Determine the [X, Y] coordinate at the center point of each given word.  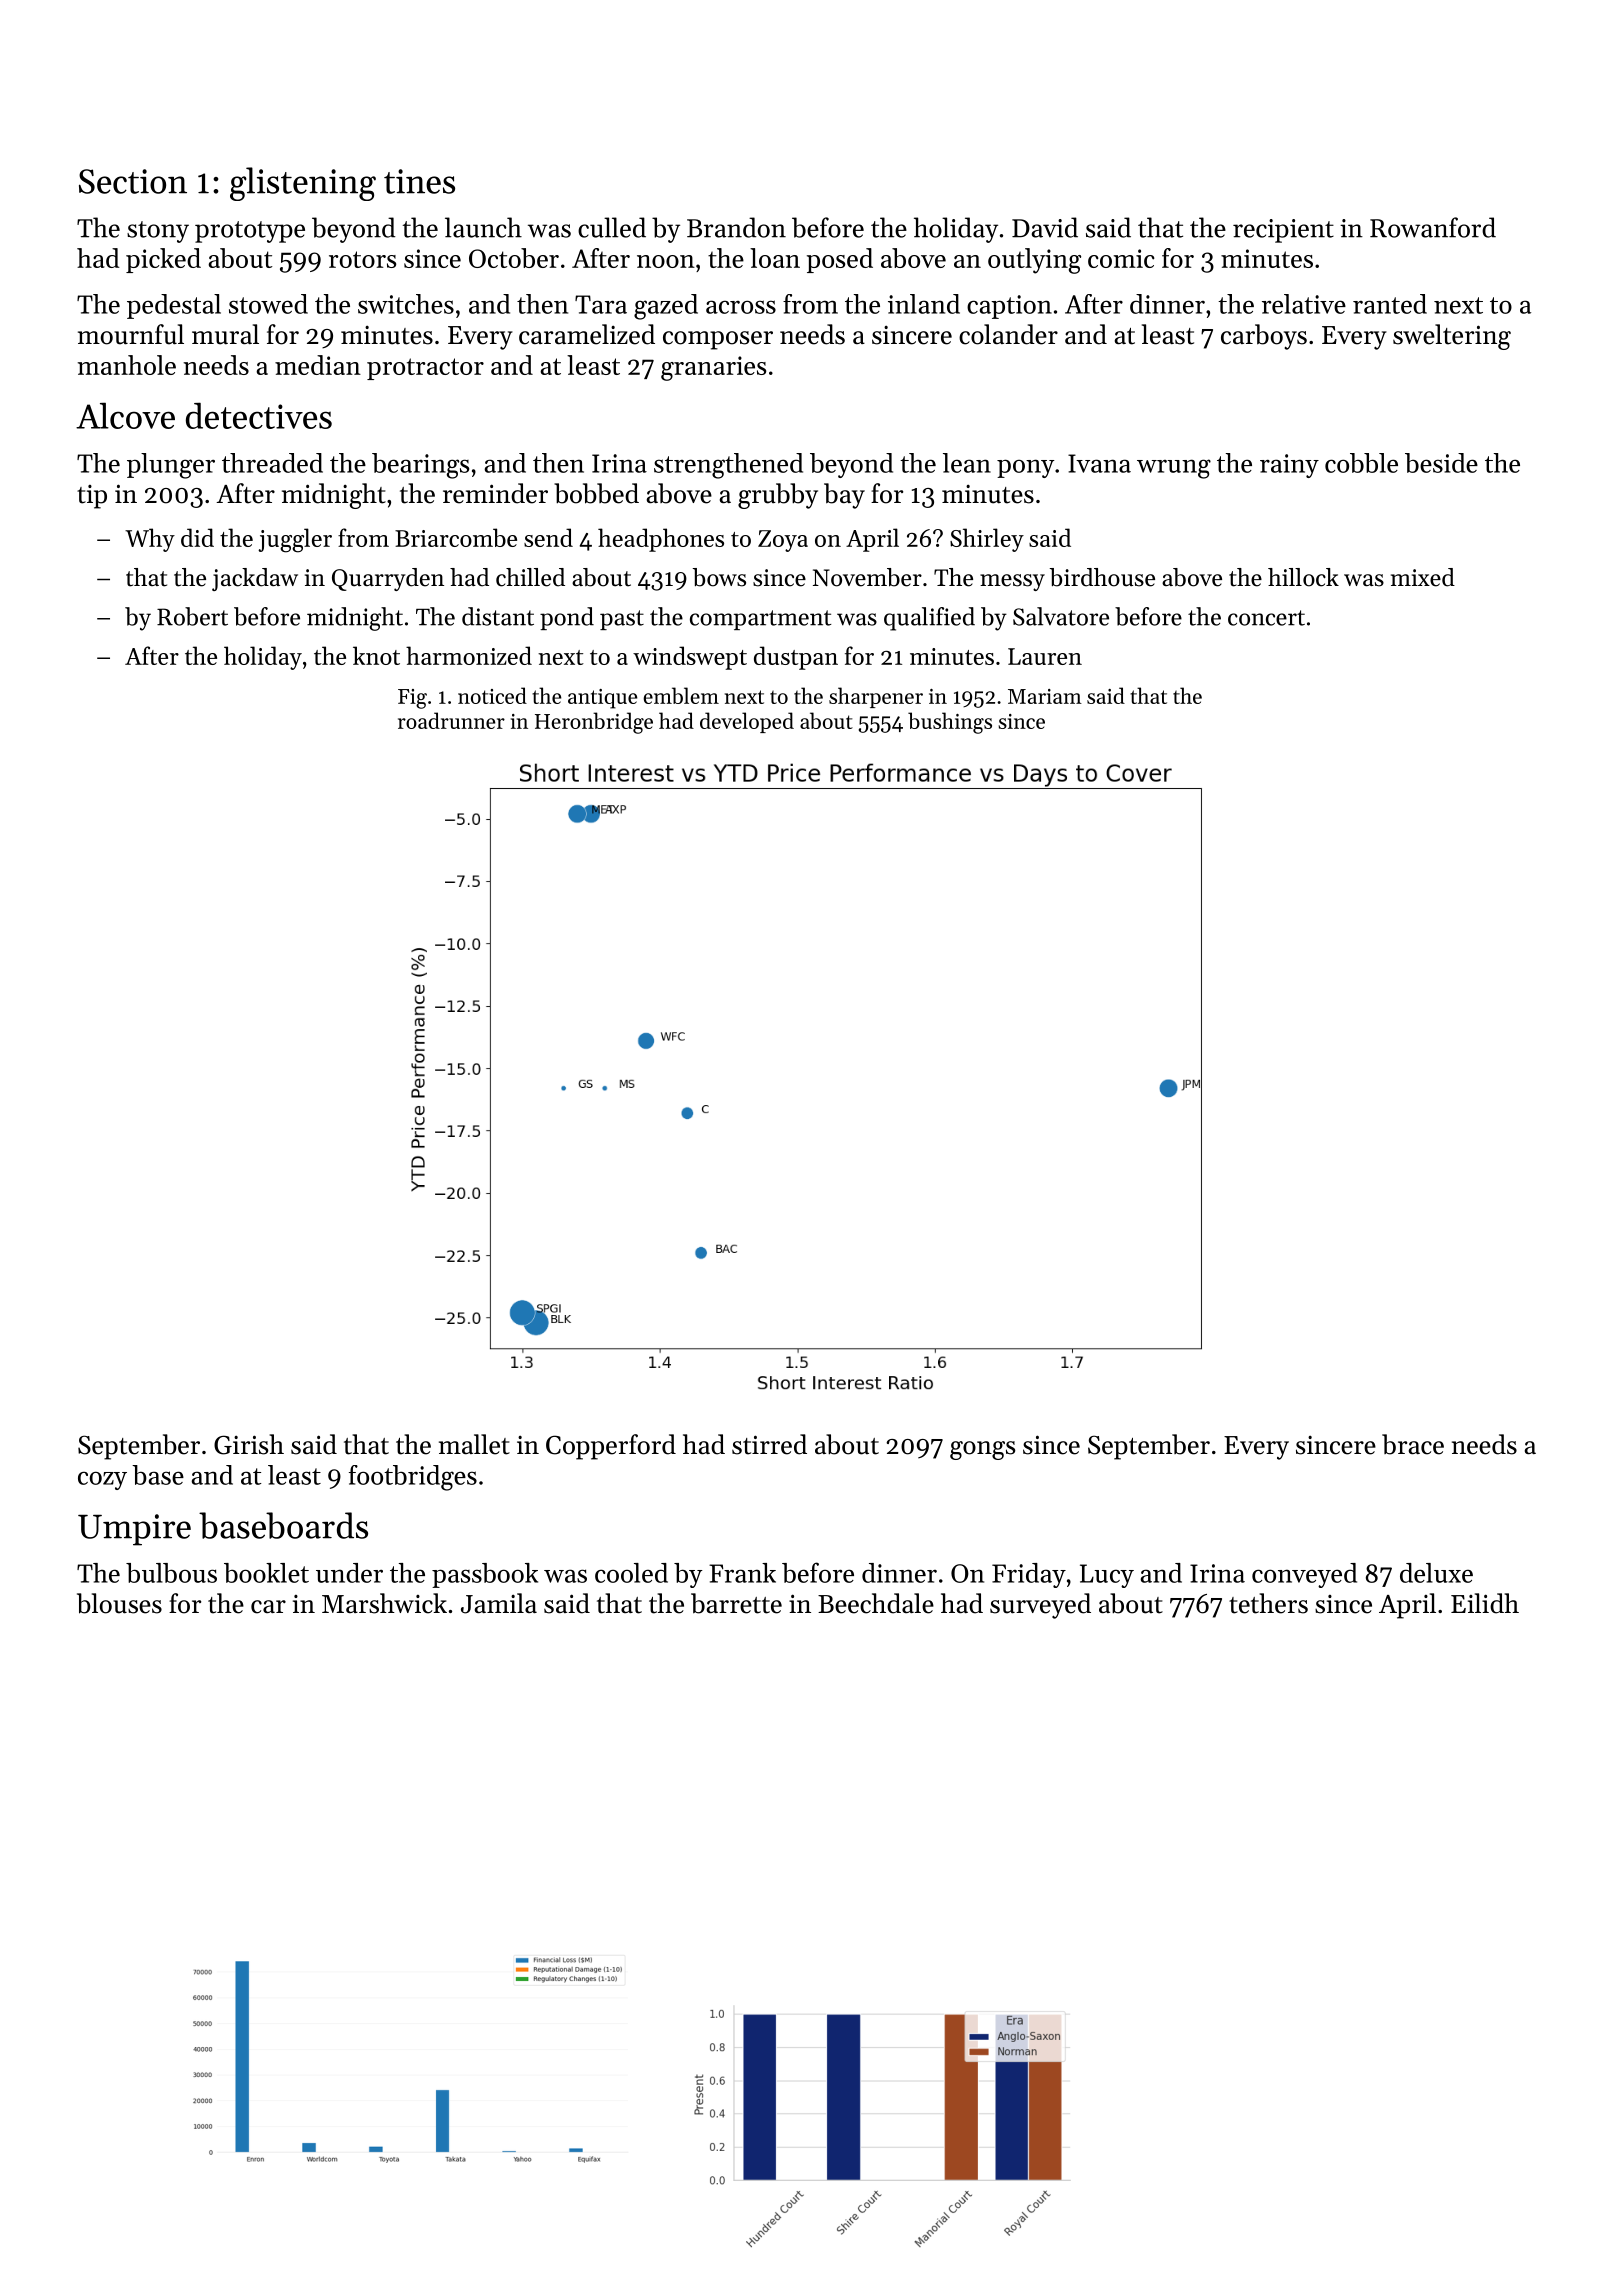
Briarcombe [456, 537]
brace [1413, 1444]
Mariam [1045, 696]
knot [376, 655]
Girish [249, 1444]
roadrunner [451, 720]
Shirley [987, 540]
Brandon [736, 227]
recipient [1283, 231]
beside [1441, 463]
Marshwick [384, 1603]
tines [419, 181]
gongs [982, 1450]
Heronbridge [594, 723]
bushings [950, 723]
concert [1266, 618]
